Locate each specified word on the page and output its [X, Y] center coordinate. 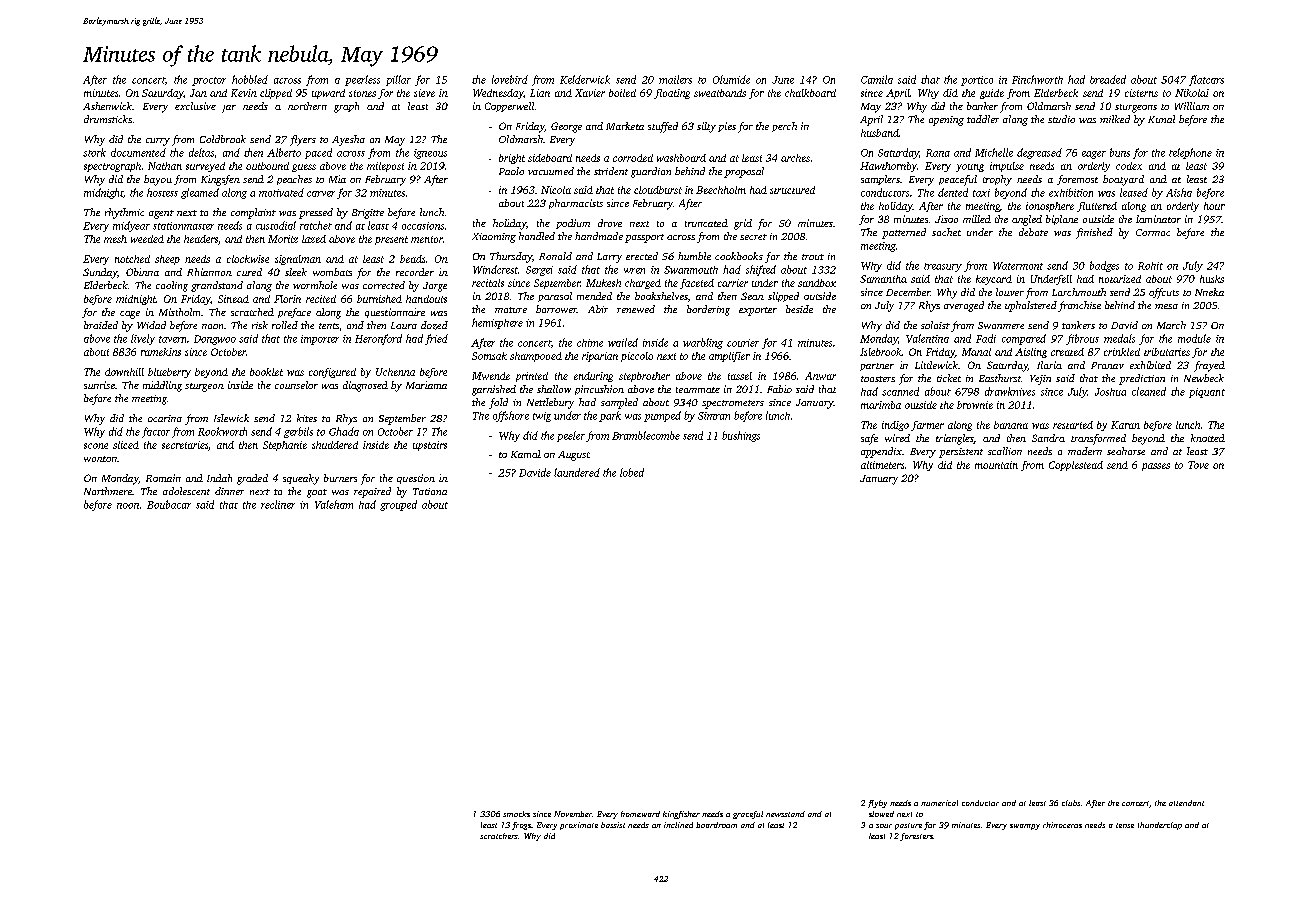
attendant [1186, 803]
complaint [253, 213]
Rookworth [222, 431]
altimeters [882, 465]
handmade [599, 236]
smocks [516, 814]
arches [795, 158]
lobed [632, 472]
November [573, 814]
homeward [640, 814]
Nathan [165, 166]
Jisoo [946, 219]
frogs [521, 826]
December [908, 292]
